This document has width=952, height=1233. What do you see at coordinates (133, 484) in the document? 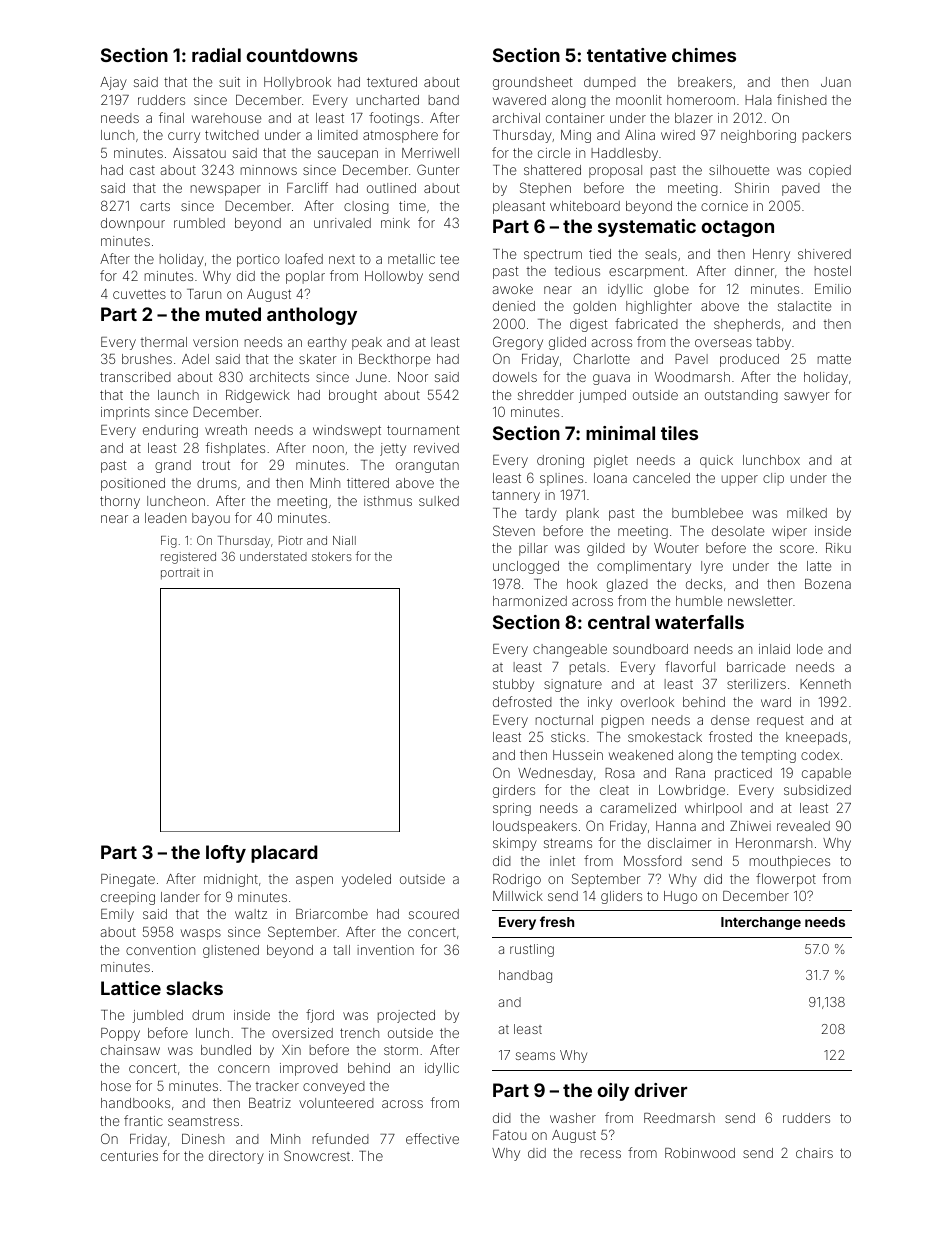
I see `positioned` at bounding box center [133, 484].
